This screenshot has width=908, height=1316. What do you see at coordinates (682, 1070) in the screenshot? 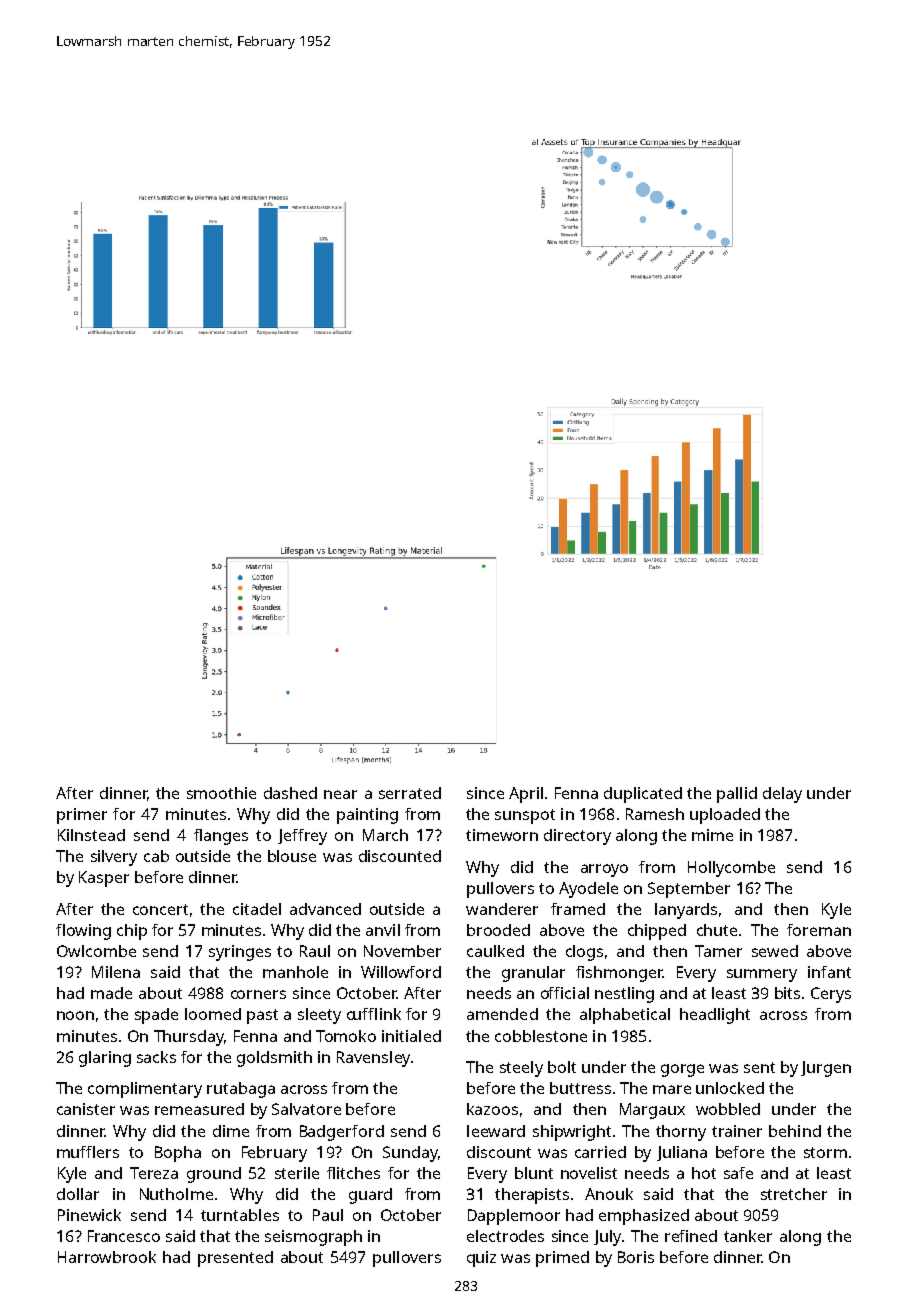
I see `gorge` at bounding box center [682, 1070].
